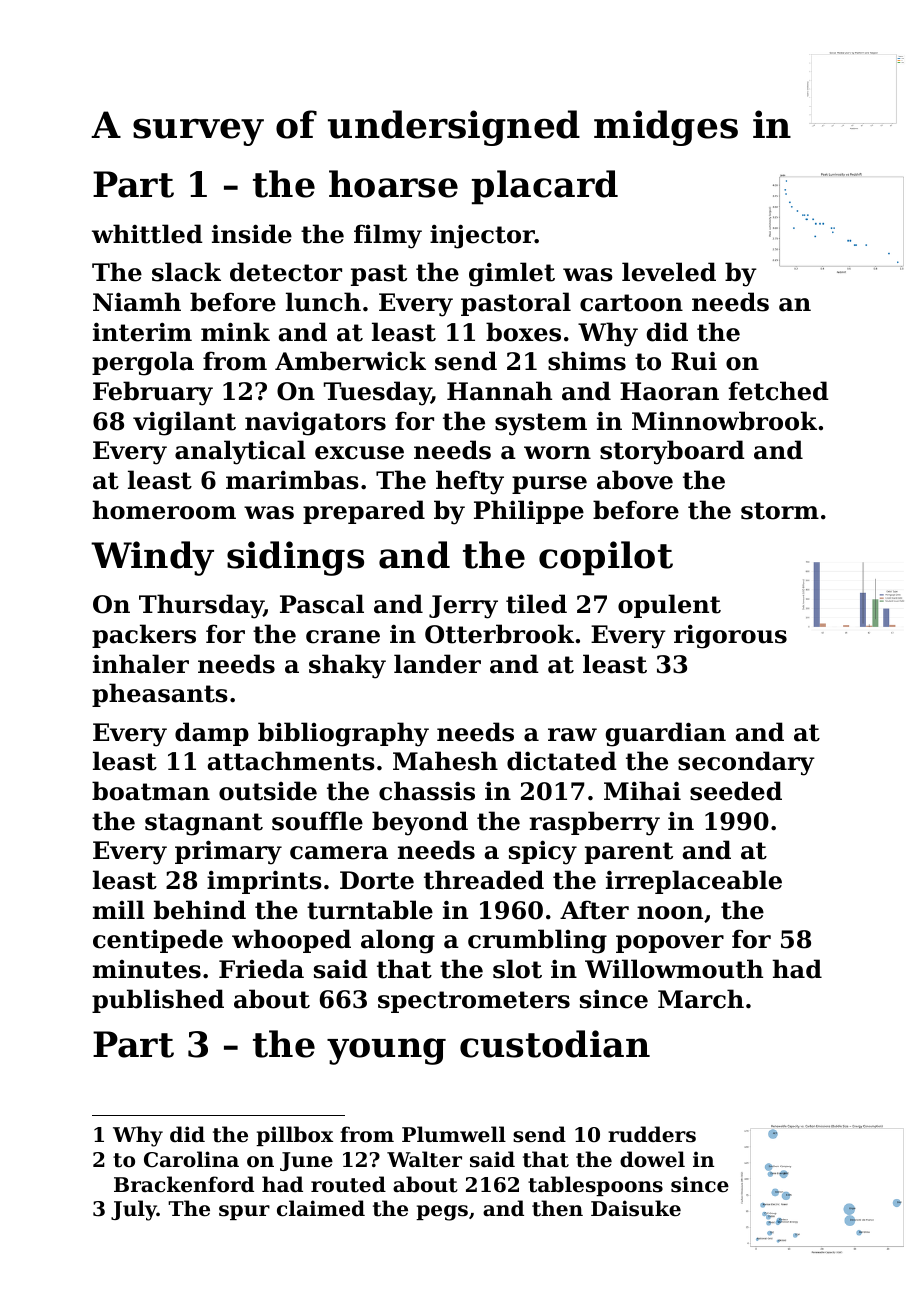 The width and height of the image is (924, 1314). What do you see at coordinates (370, 910) in the image?
I see `turntable` at bounding box center [370, 910].
